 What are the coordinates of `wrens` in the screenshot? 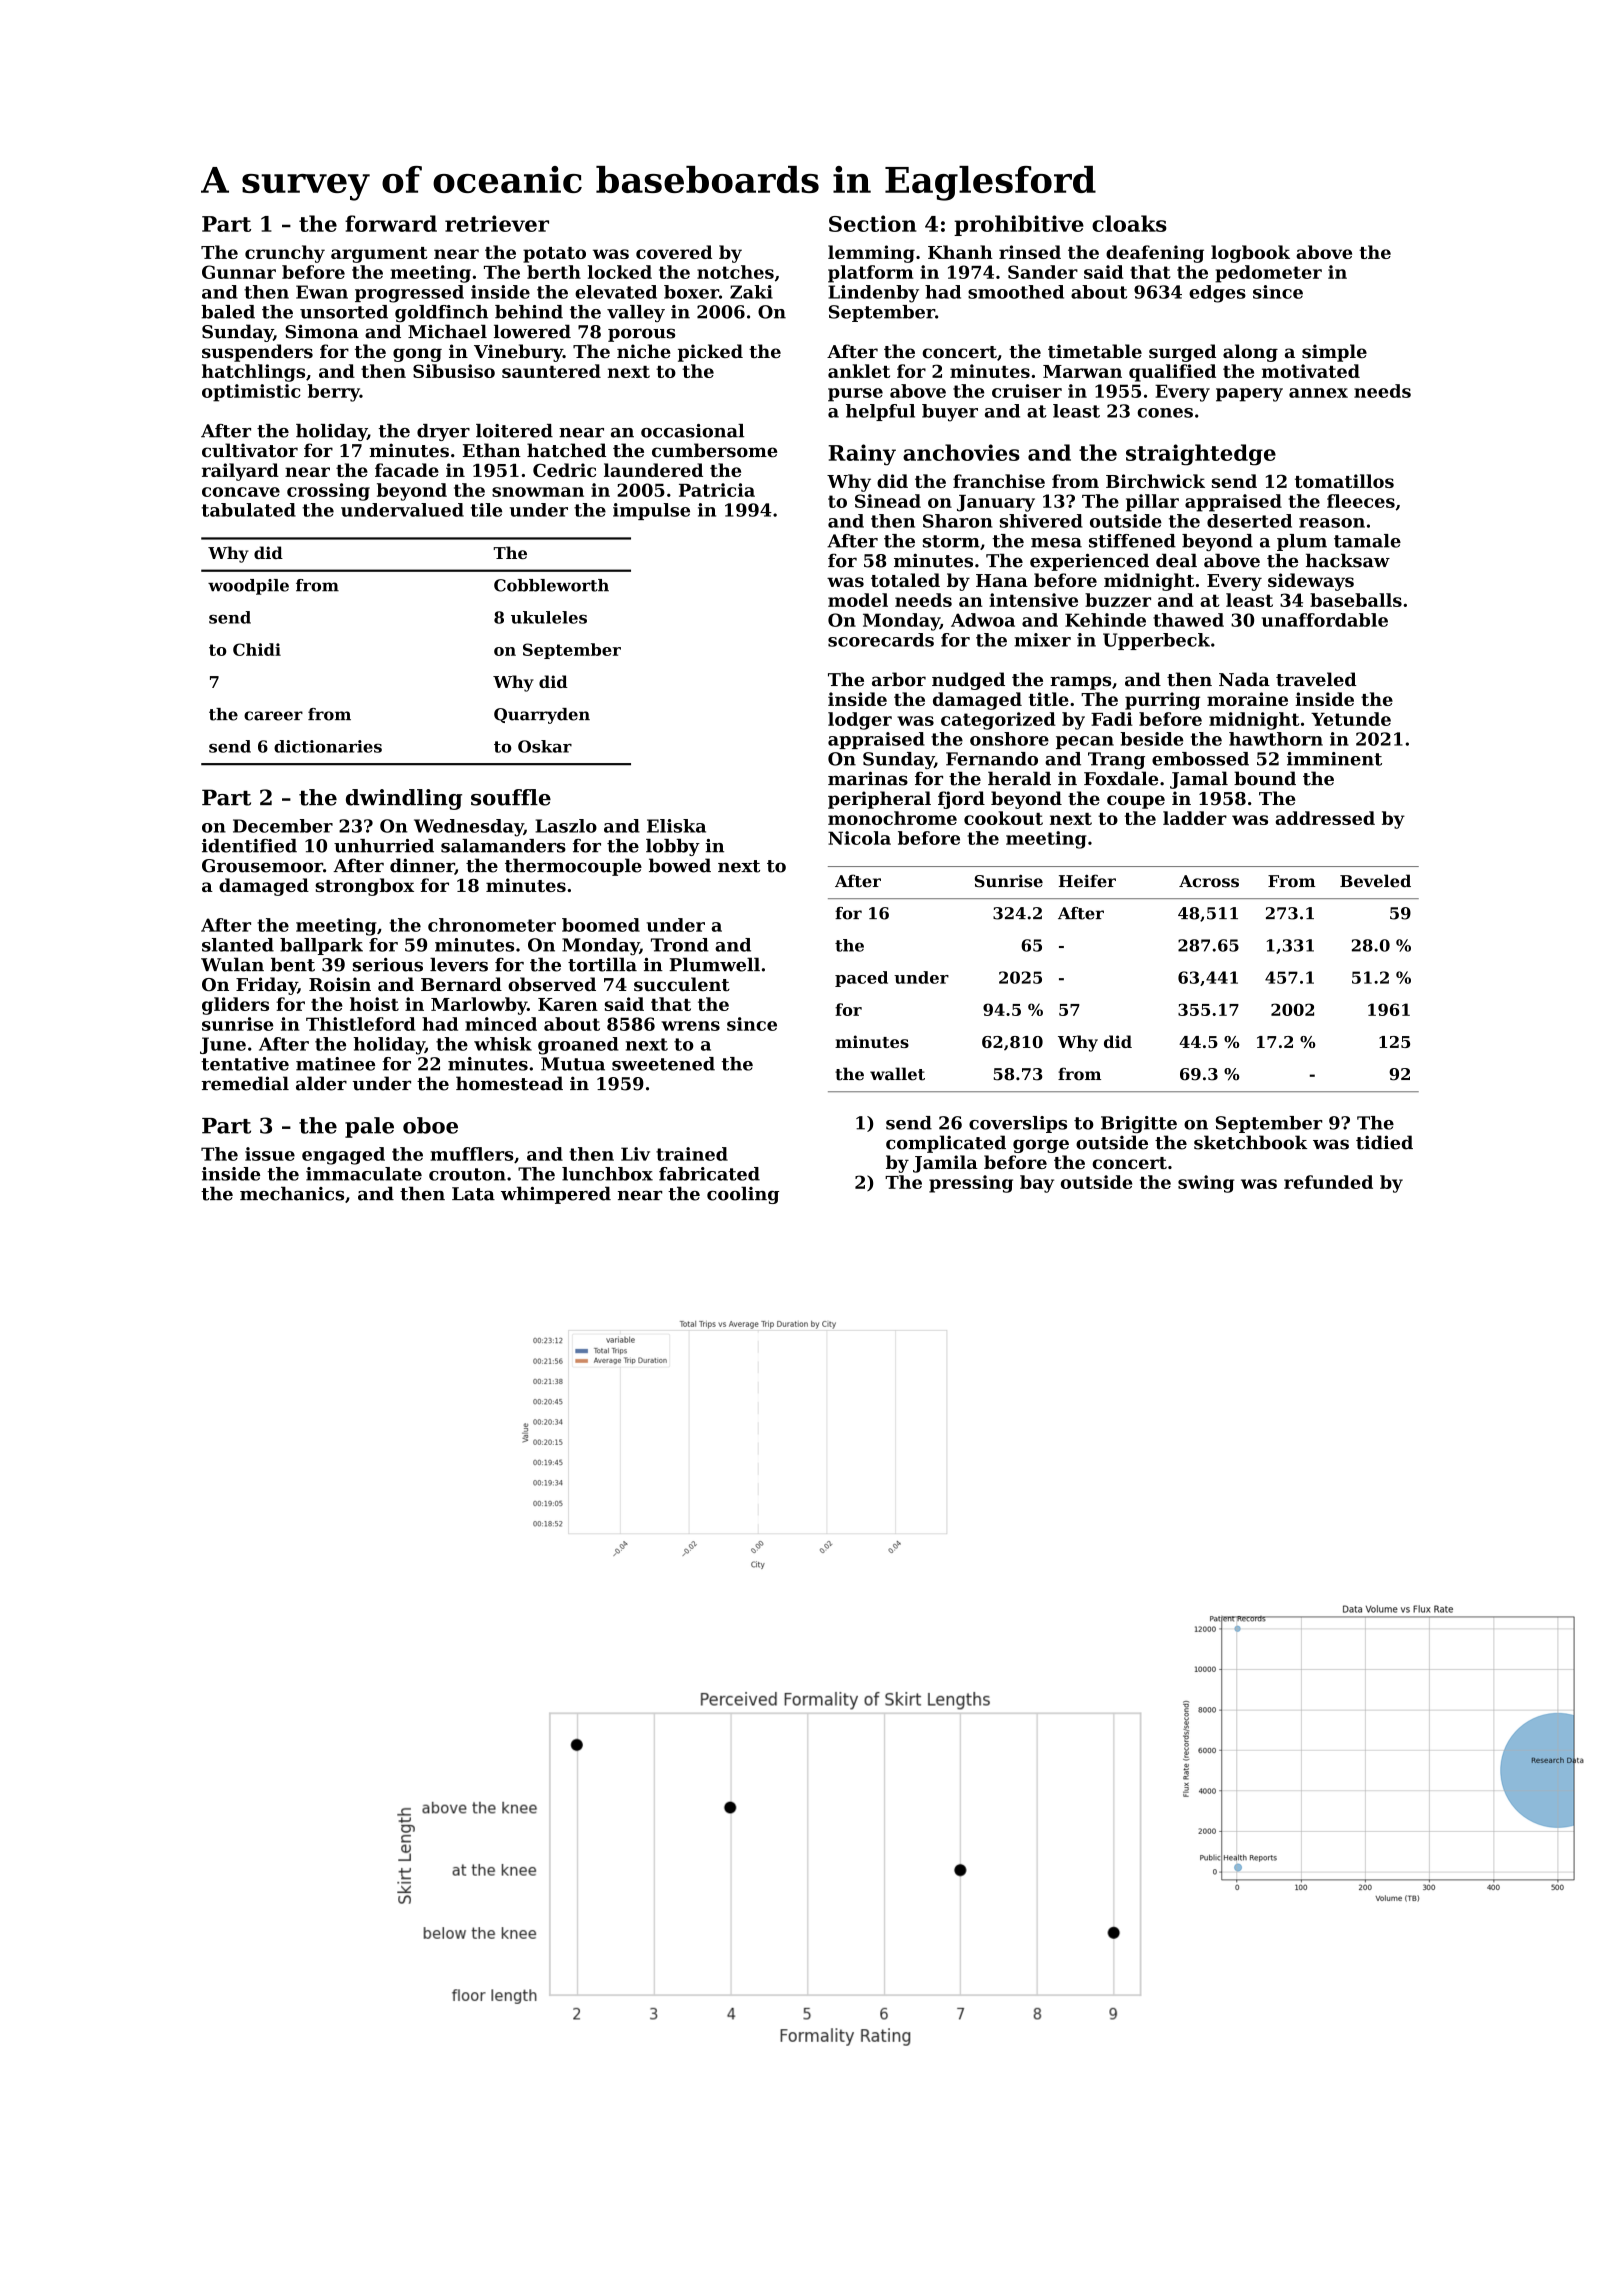 It's located at (690, 1026).
